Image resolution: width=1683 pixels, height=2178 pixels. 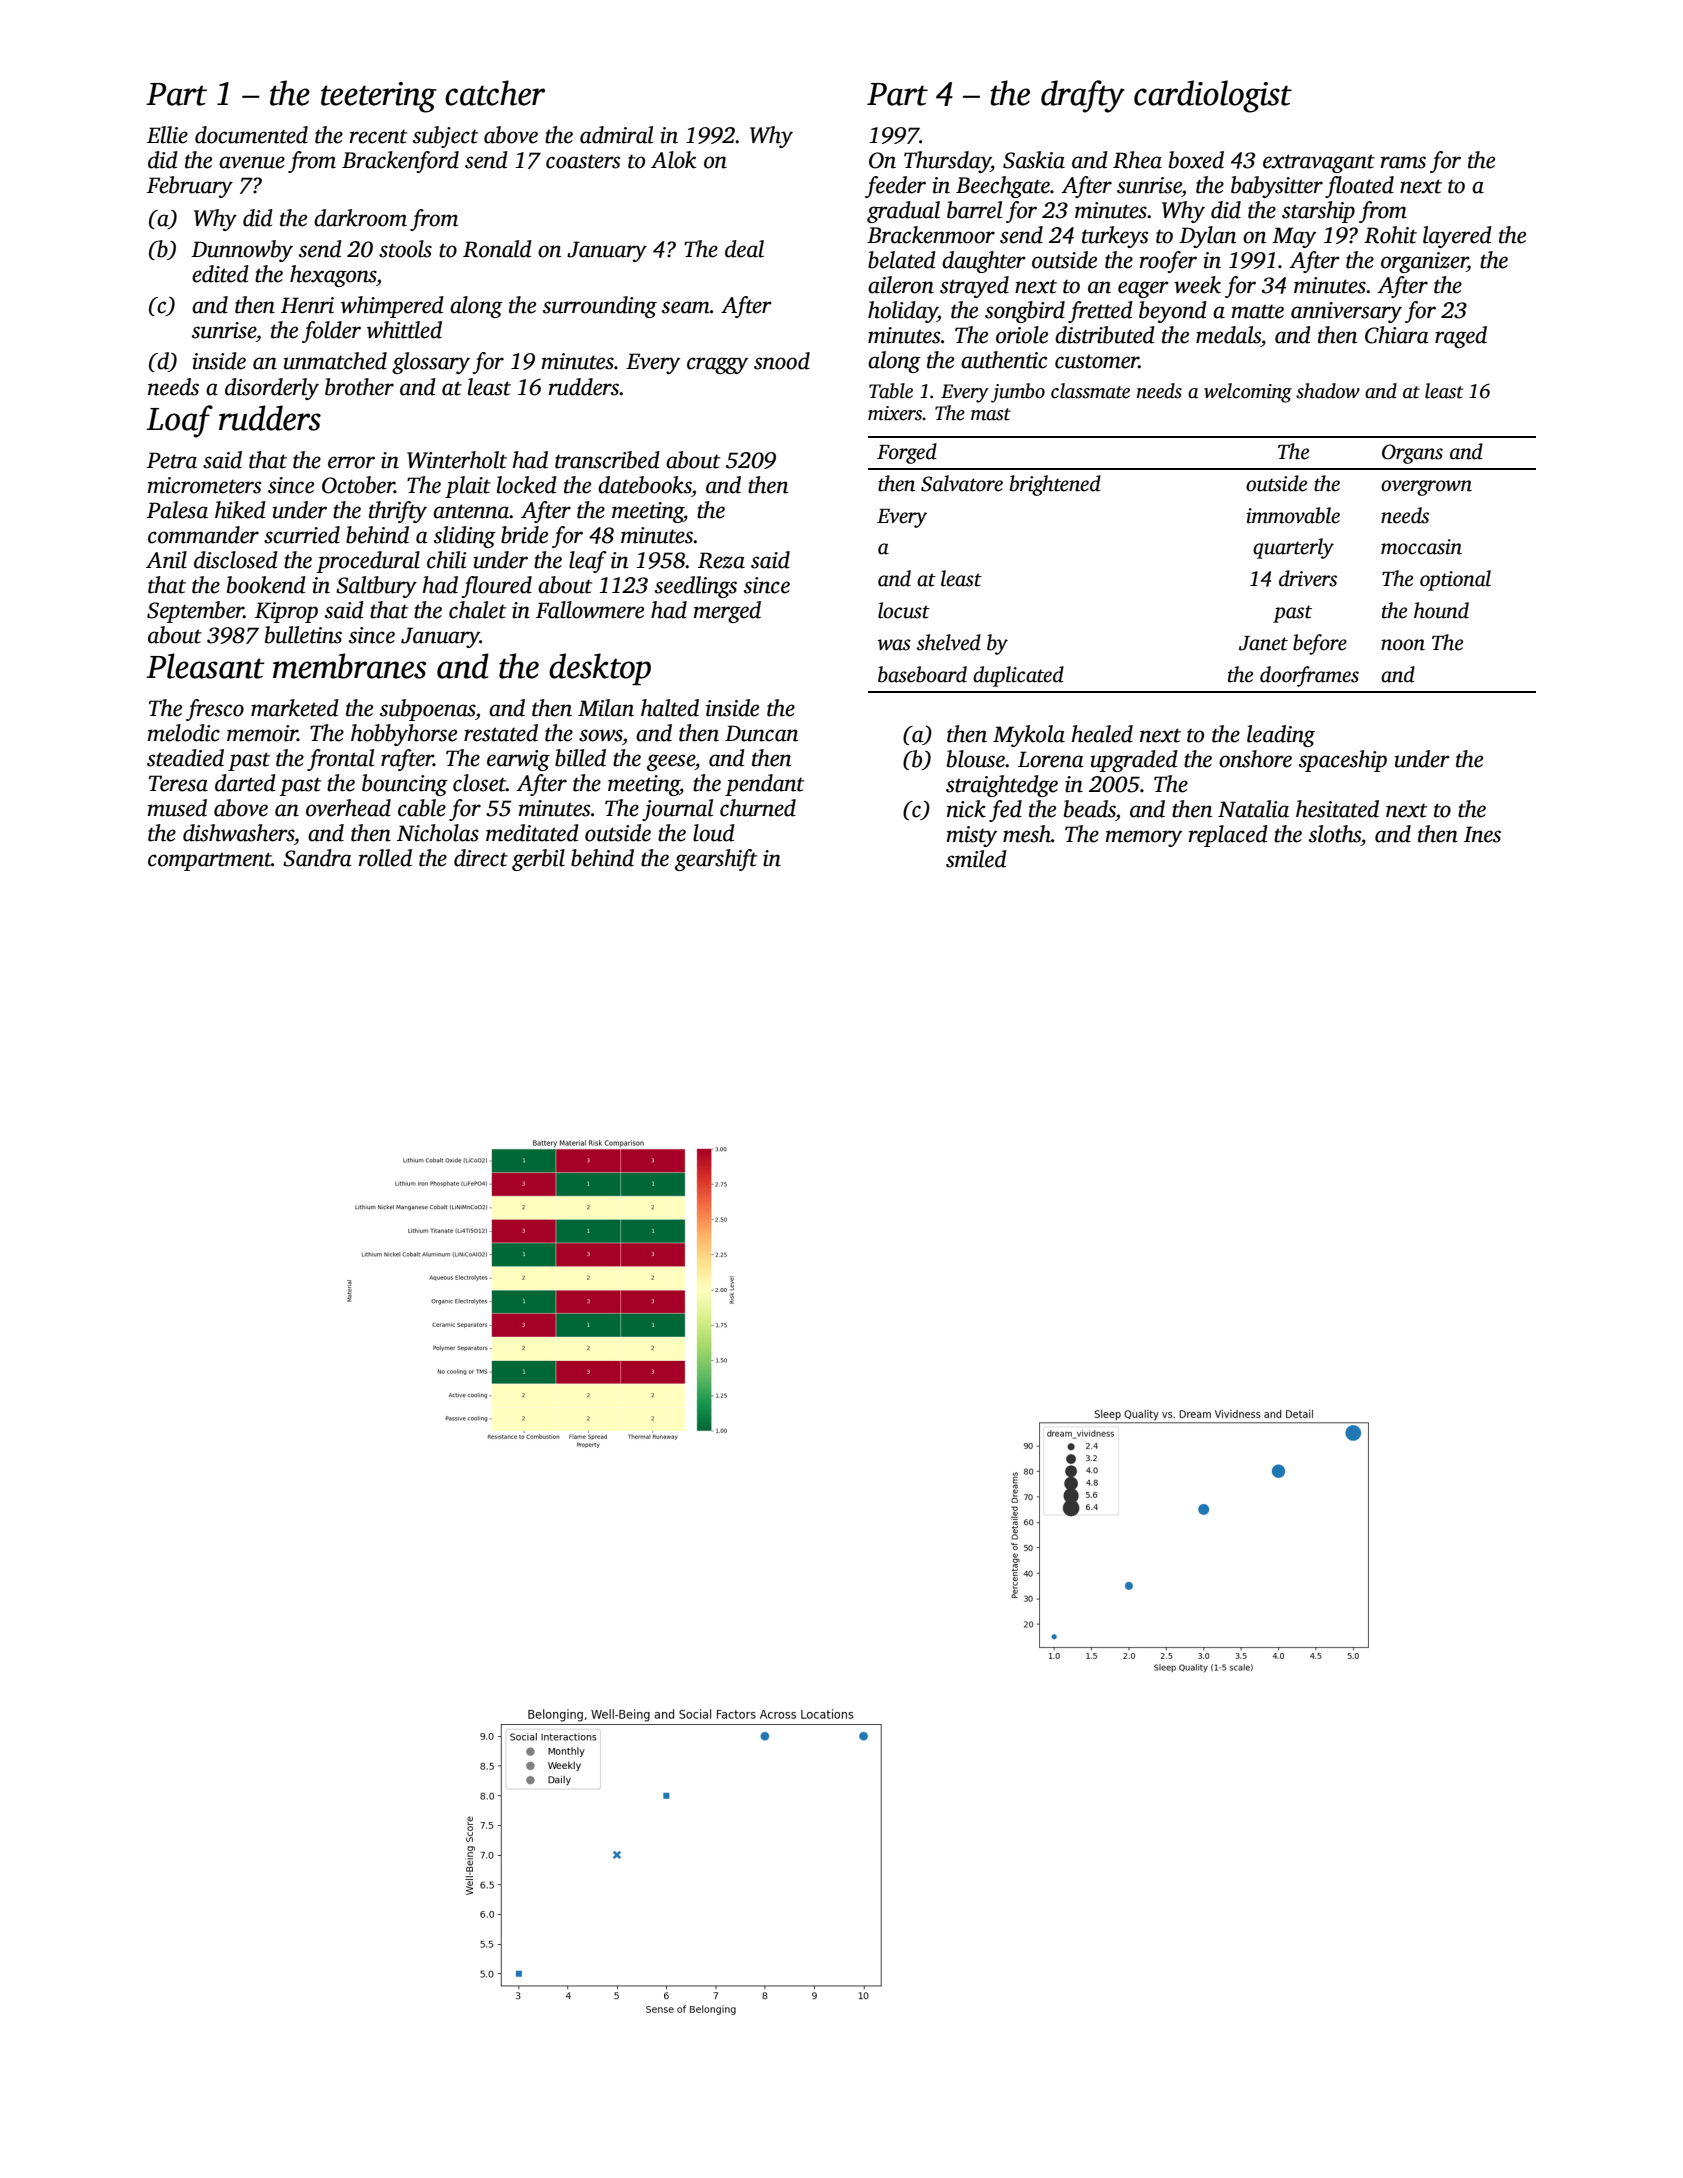 What do you see at coordinates (1213, 96) in the screenshot?
I see `cardiologist` at bounding box center [1213, 96].
